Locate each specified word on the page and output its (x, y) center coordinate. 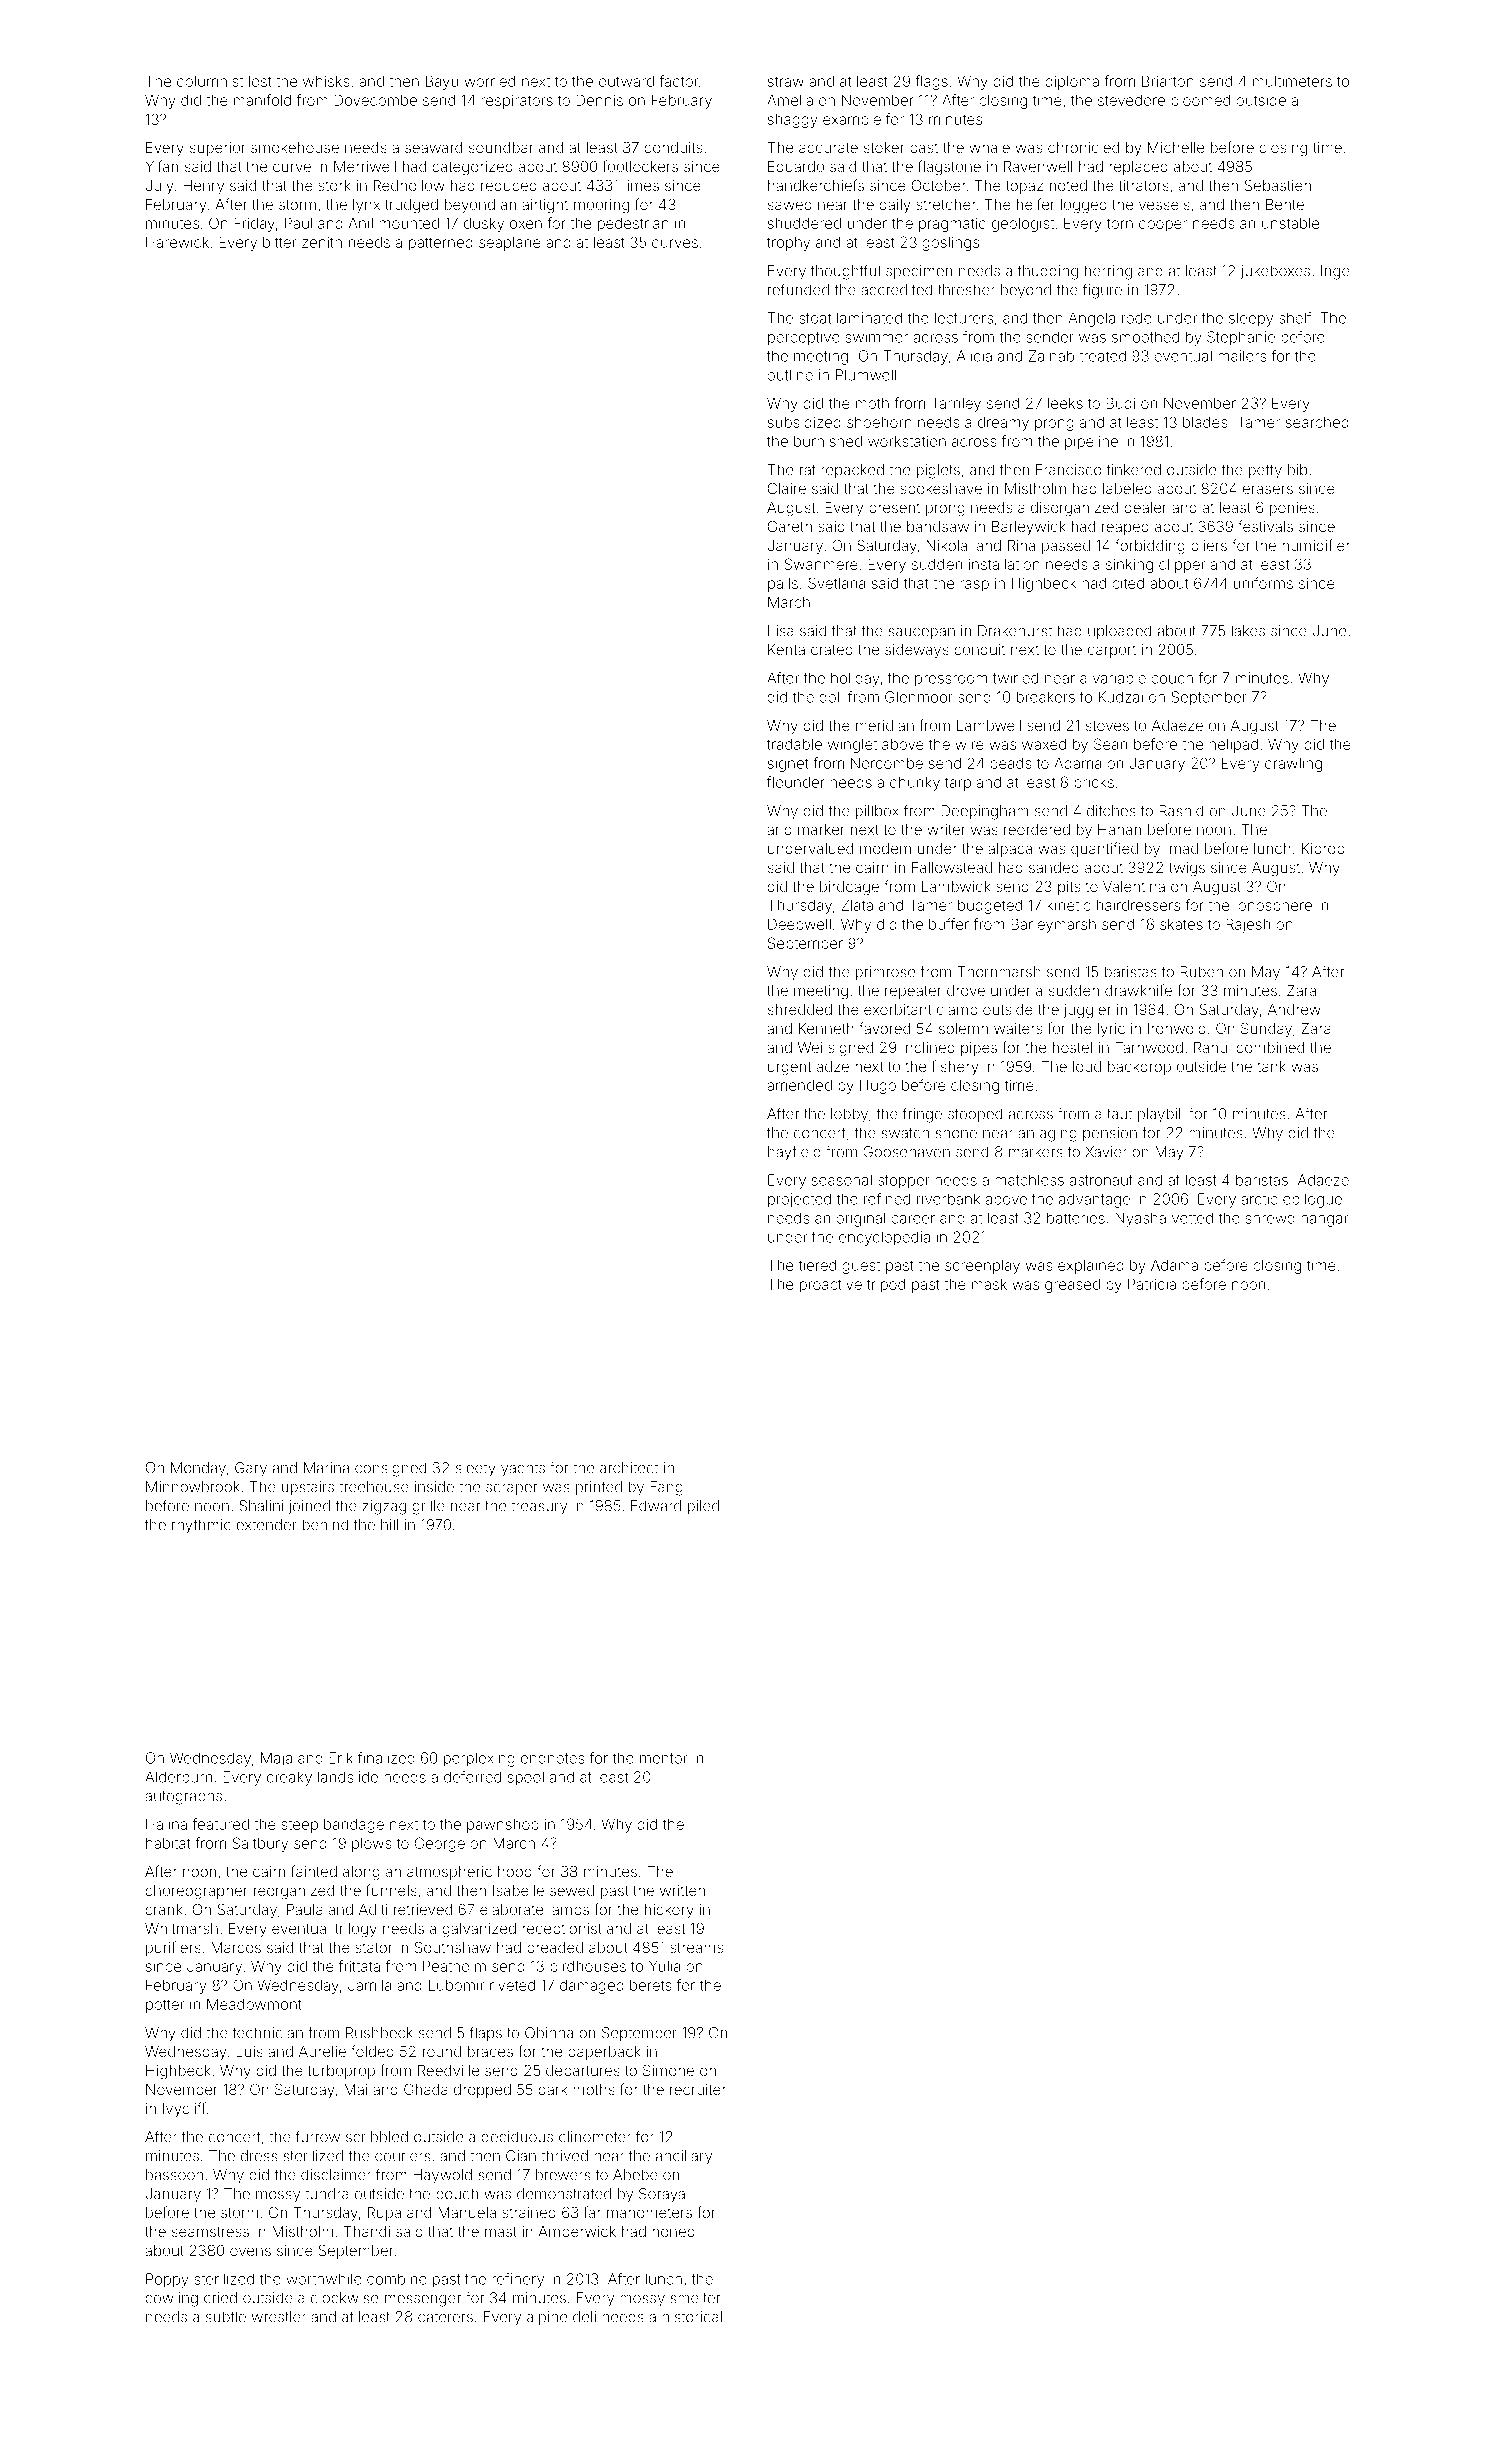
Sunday (1266, 1029)
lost (260, 81)
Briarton (1168, 81)
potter (165, 2006)
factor (679, 81)
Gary (251, 1469)
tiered (817, 1265)
